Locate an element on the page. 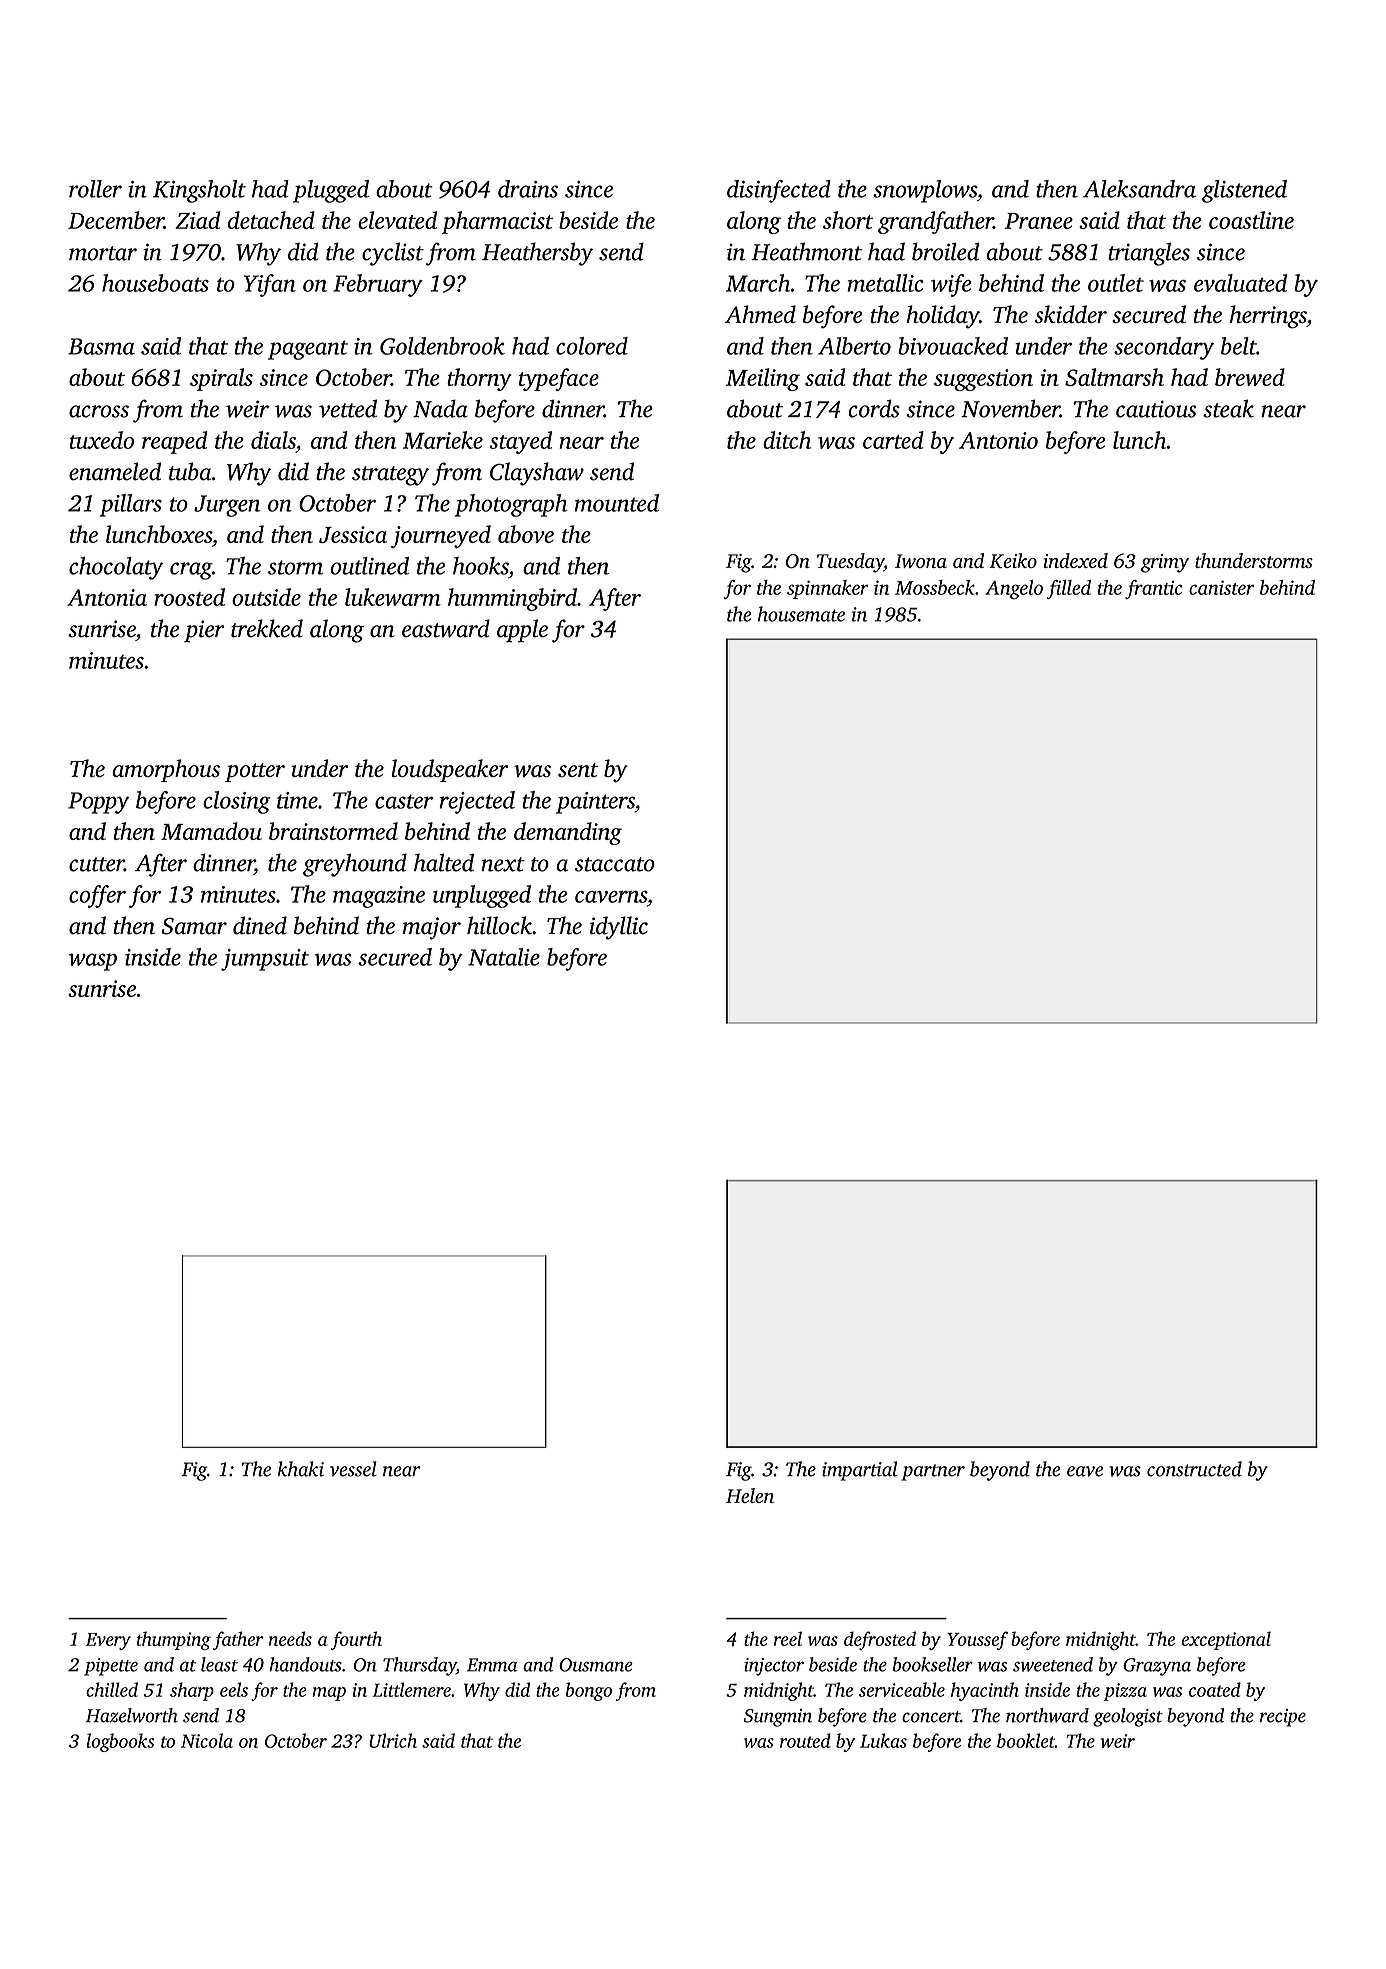  Poppy is located at coordinates (98, 803).
